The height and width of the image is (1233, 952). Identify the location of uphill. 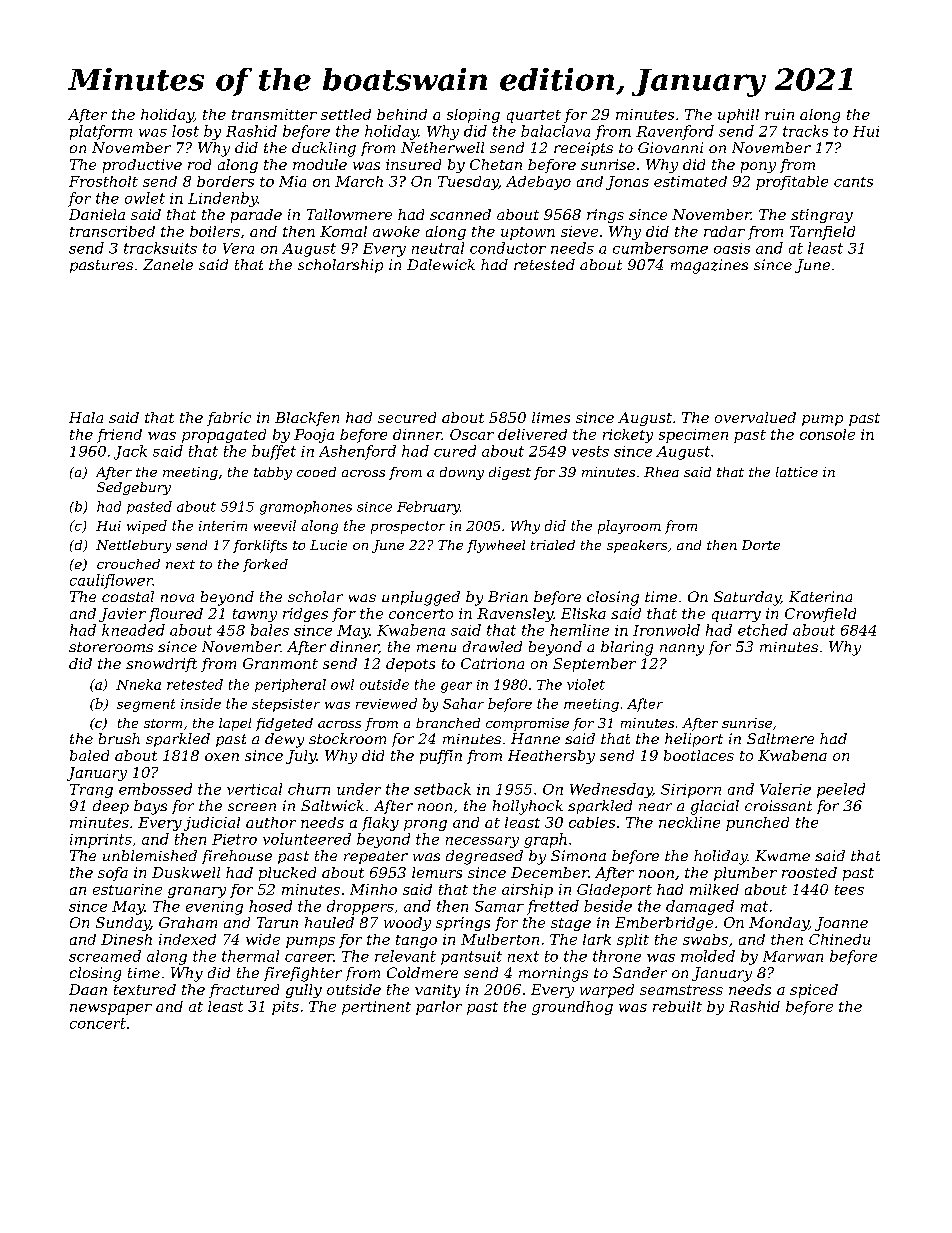
(738, 116).
